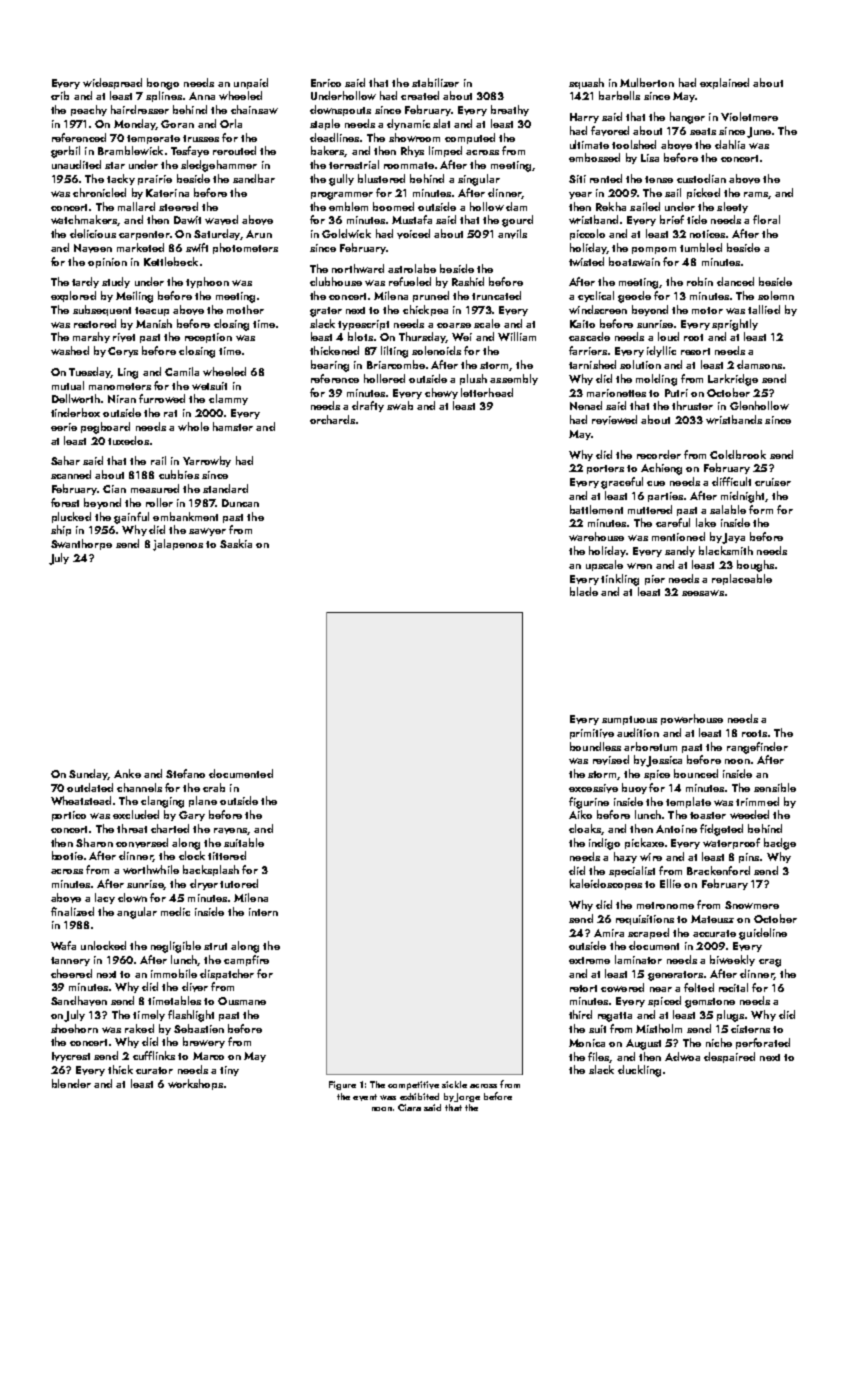  What do you see at coordinates (346, 233) in the screenshot?
I see `Goldwick` at bounding box center [346, 233].
